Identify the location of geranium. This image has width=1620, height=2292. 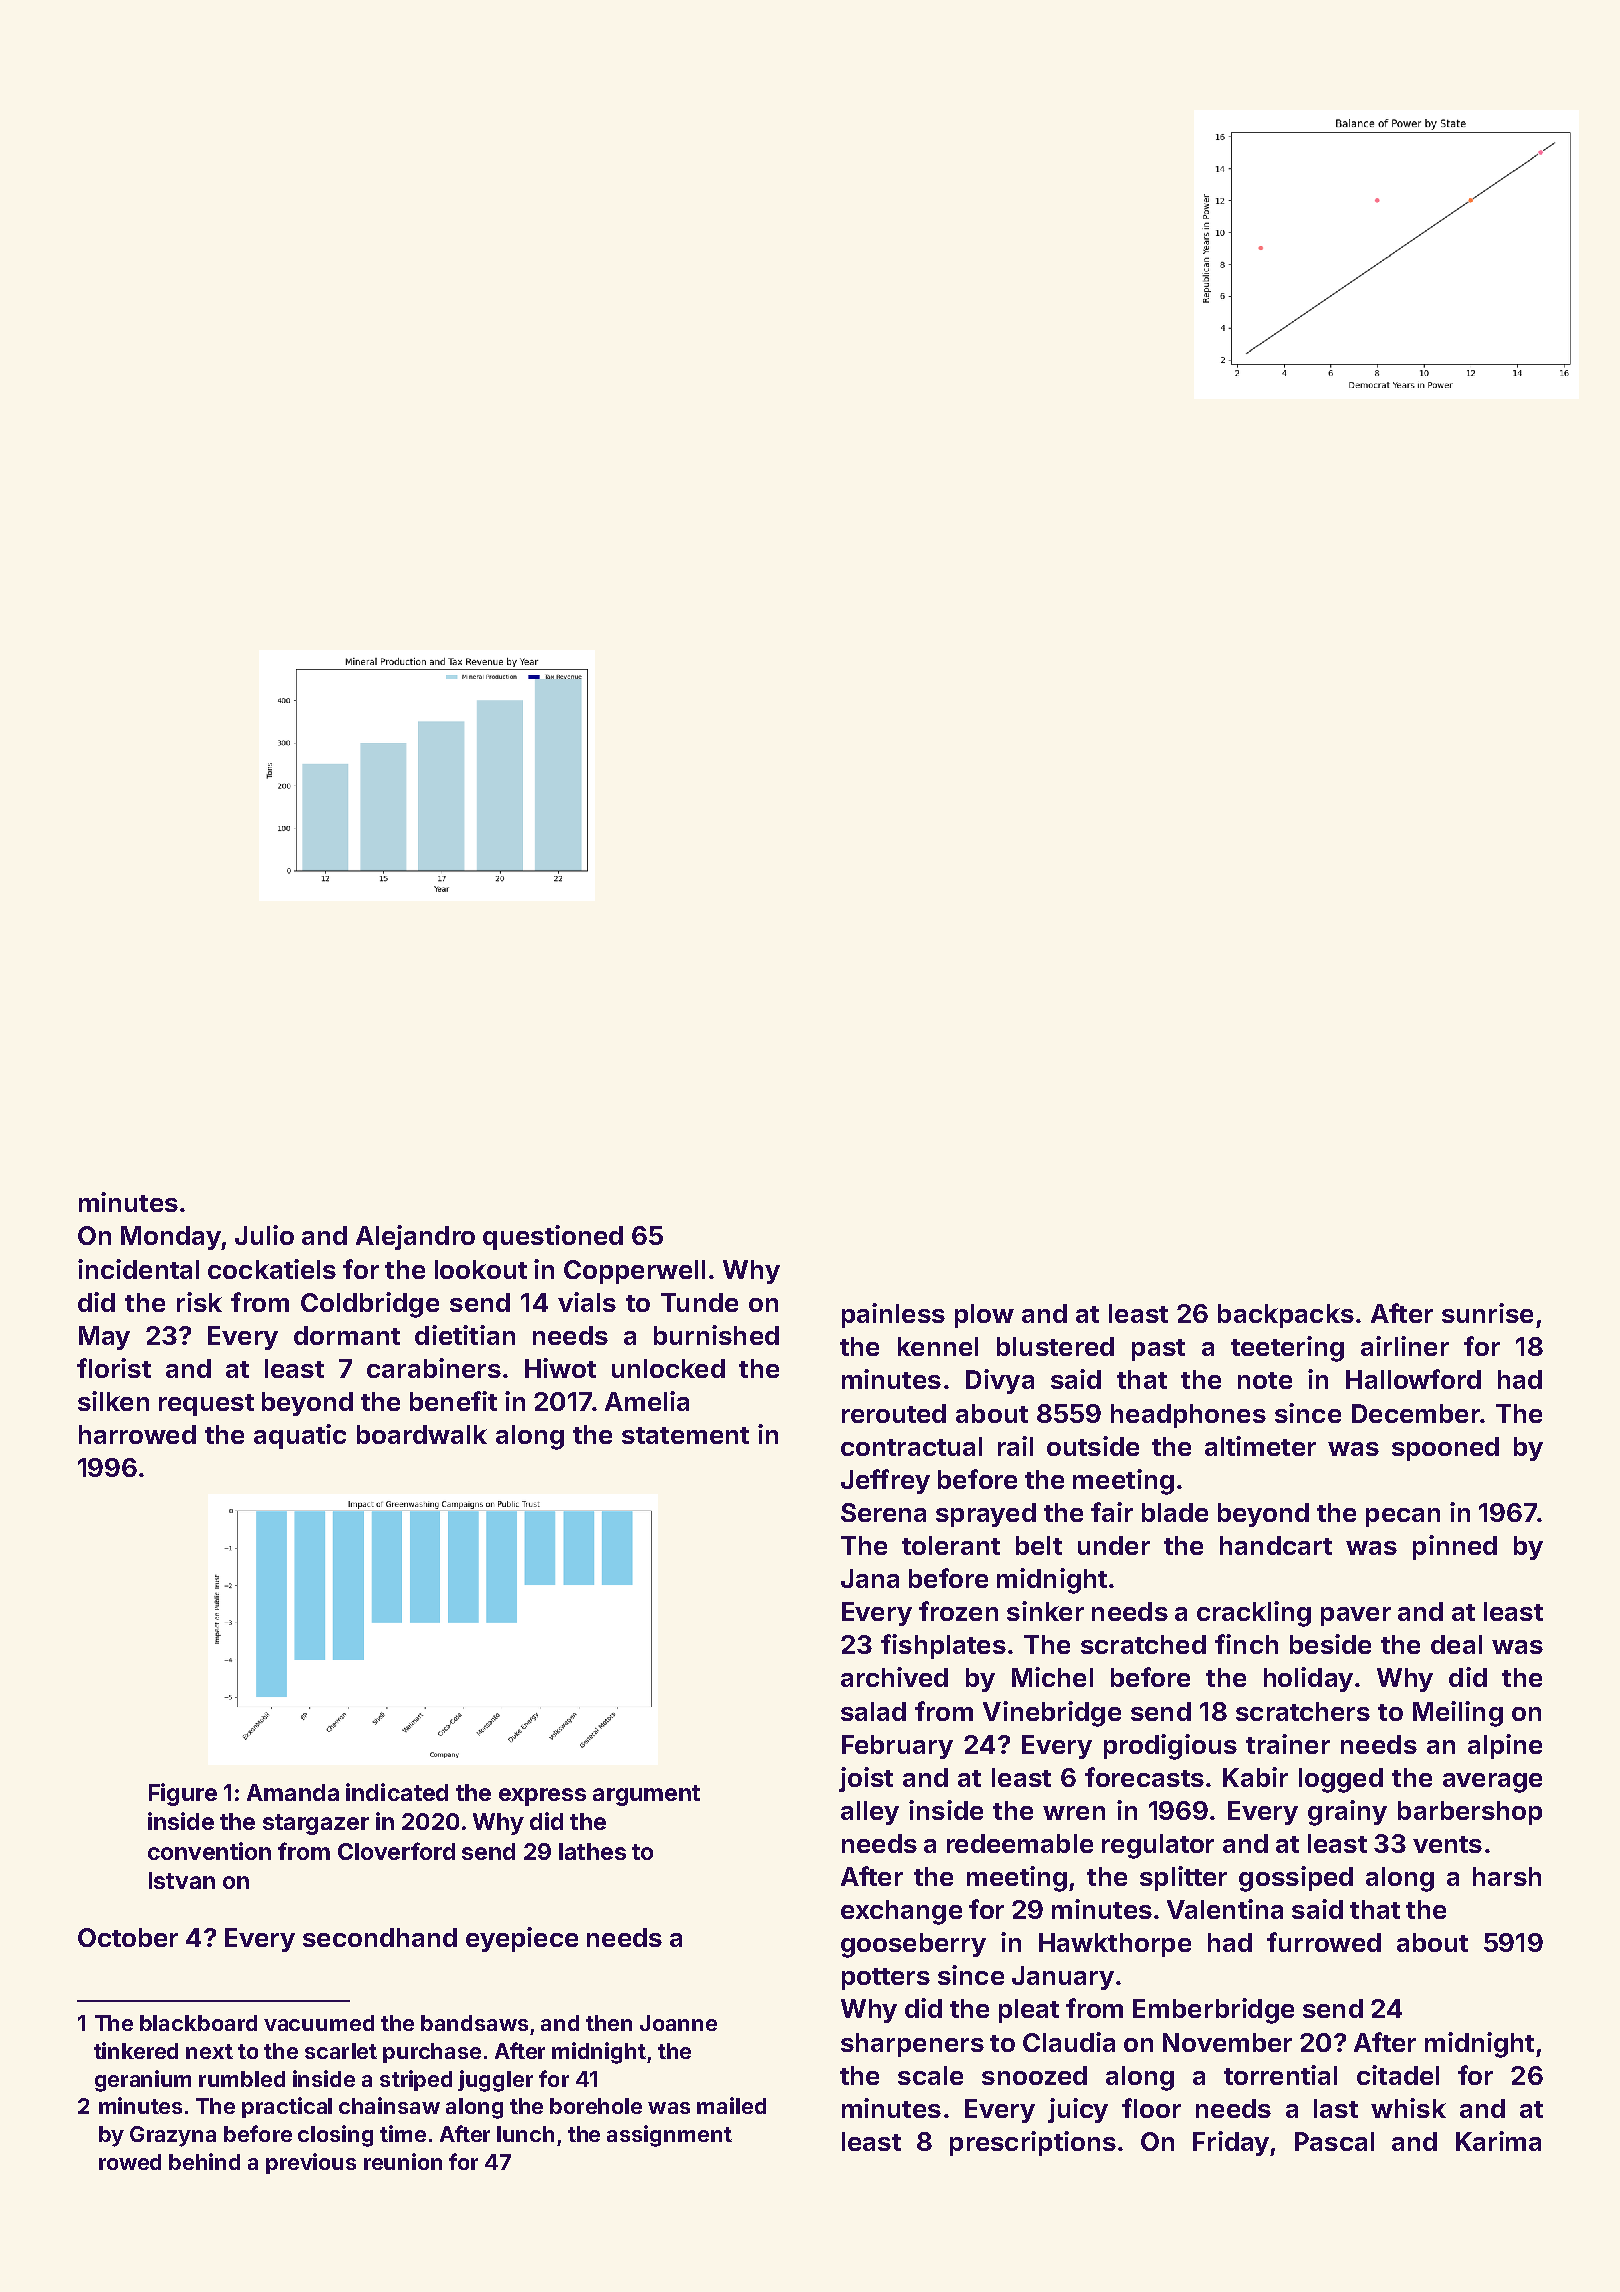
(143, 2081).
